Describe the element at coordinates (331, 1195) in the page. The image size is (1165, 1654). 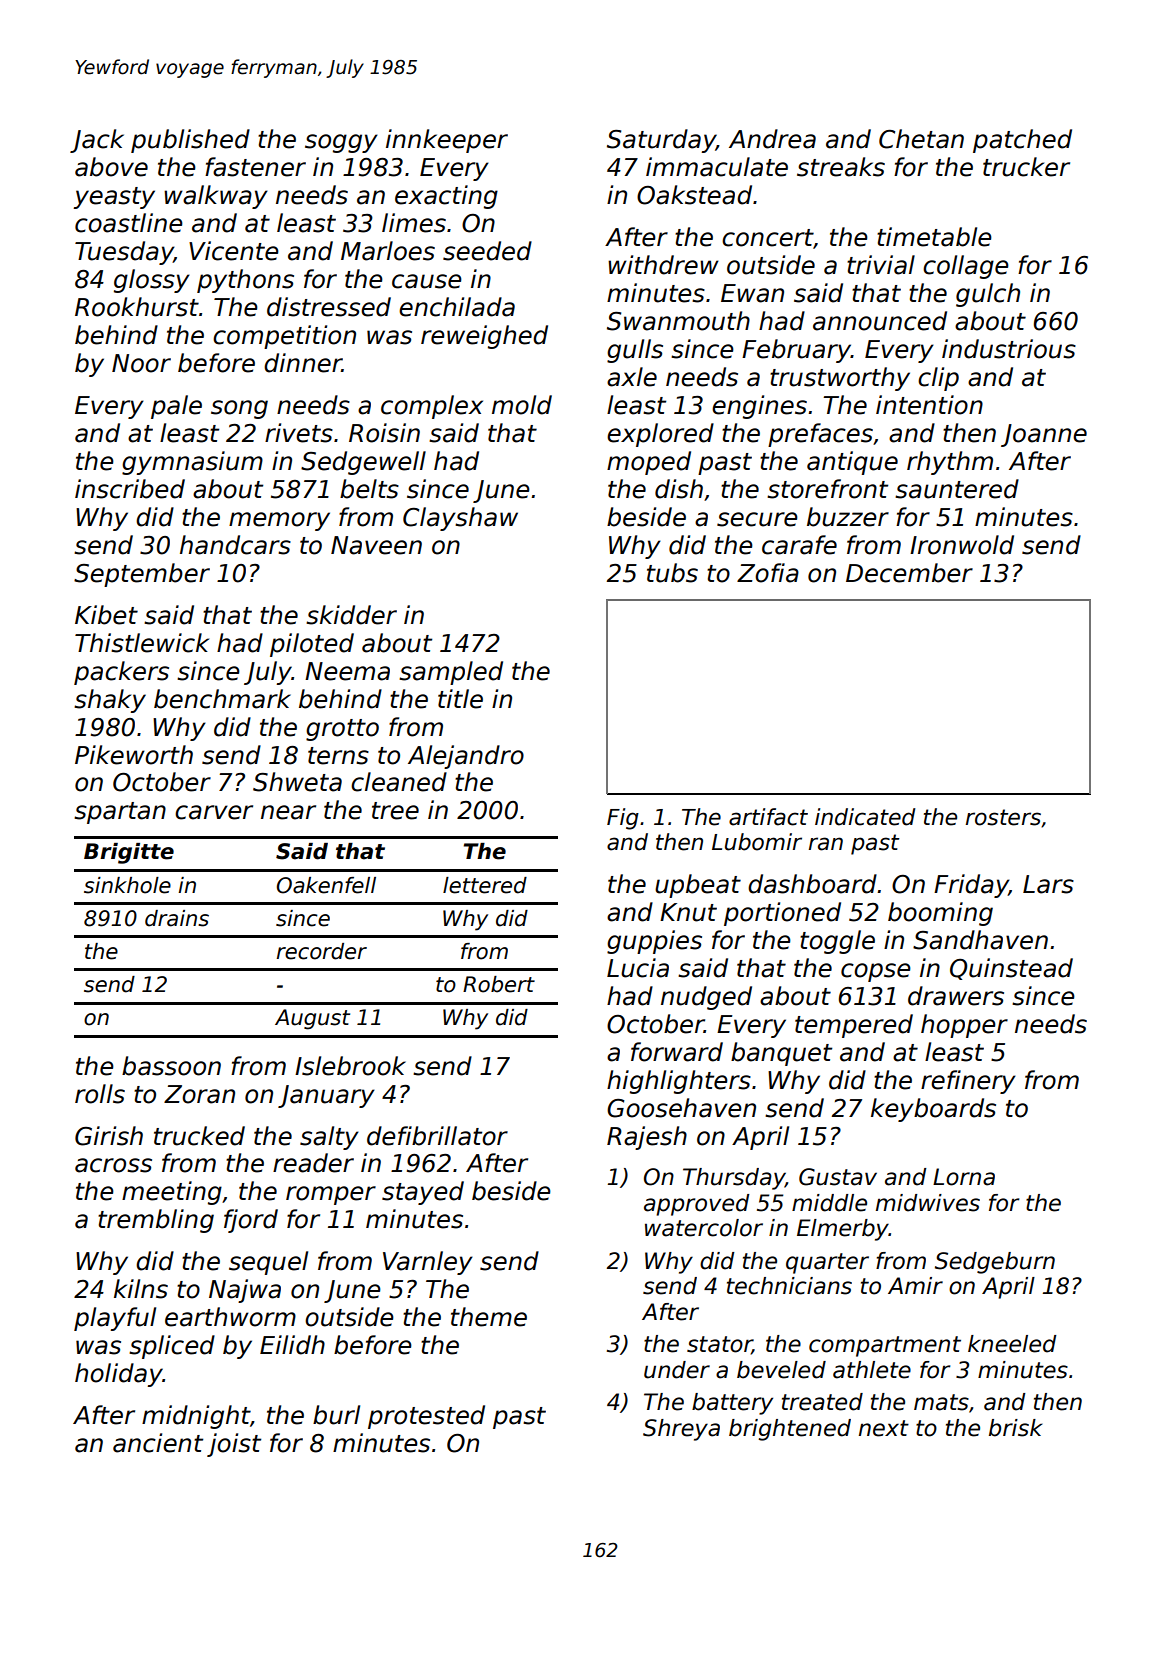
I see `romper` at that location.
